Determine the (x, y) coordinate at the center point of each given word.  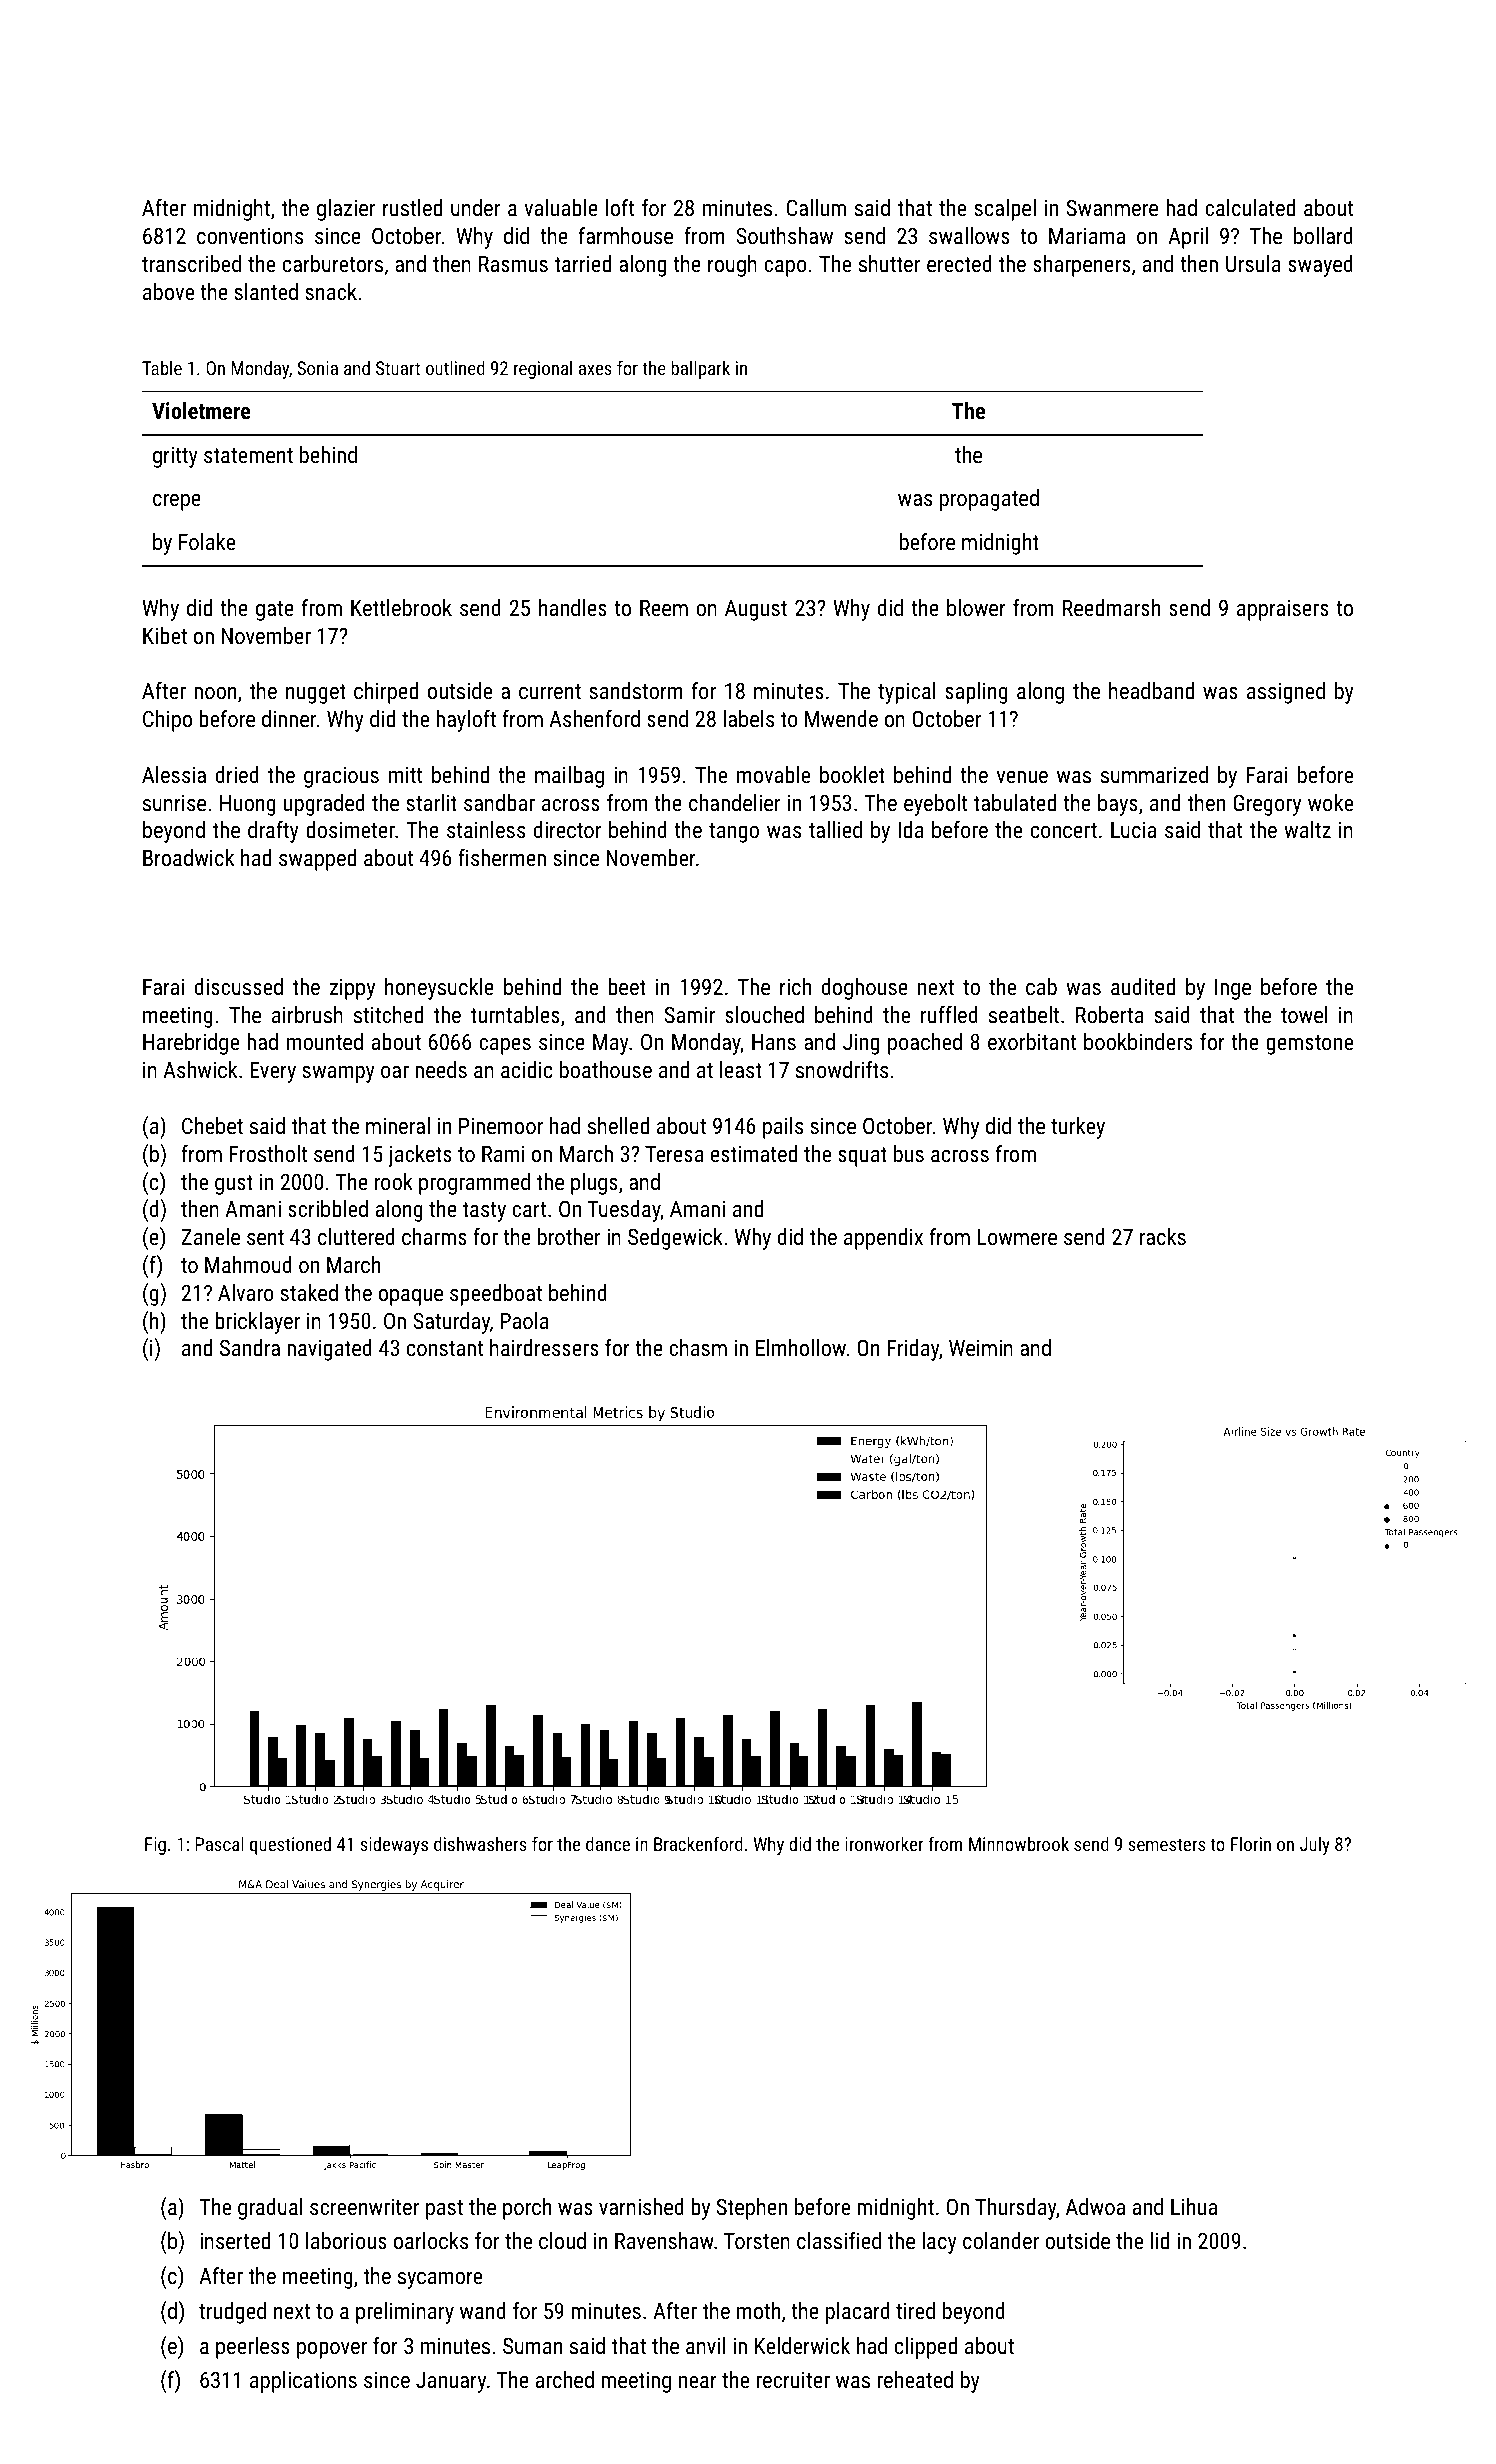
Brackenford (698, 1843)
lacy (939, 2243)
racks (1163, 1236)
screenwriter (364, 2207)
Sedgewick (675, 1239)
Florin (1251, 1844)
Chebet (212, 1125)
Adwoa (1095, 2206)
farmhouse (626, 235)
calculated (1250, 207)
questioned (290, 1846)
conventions (250, 236)
